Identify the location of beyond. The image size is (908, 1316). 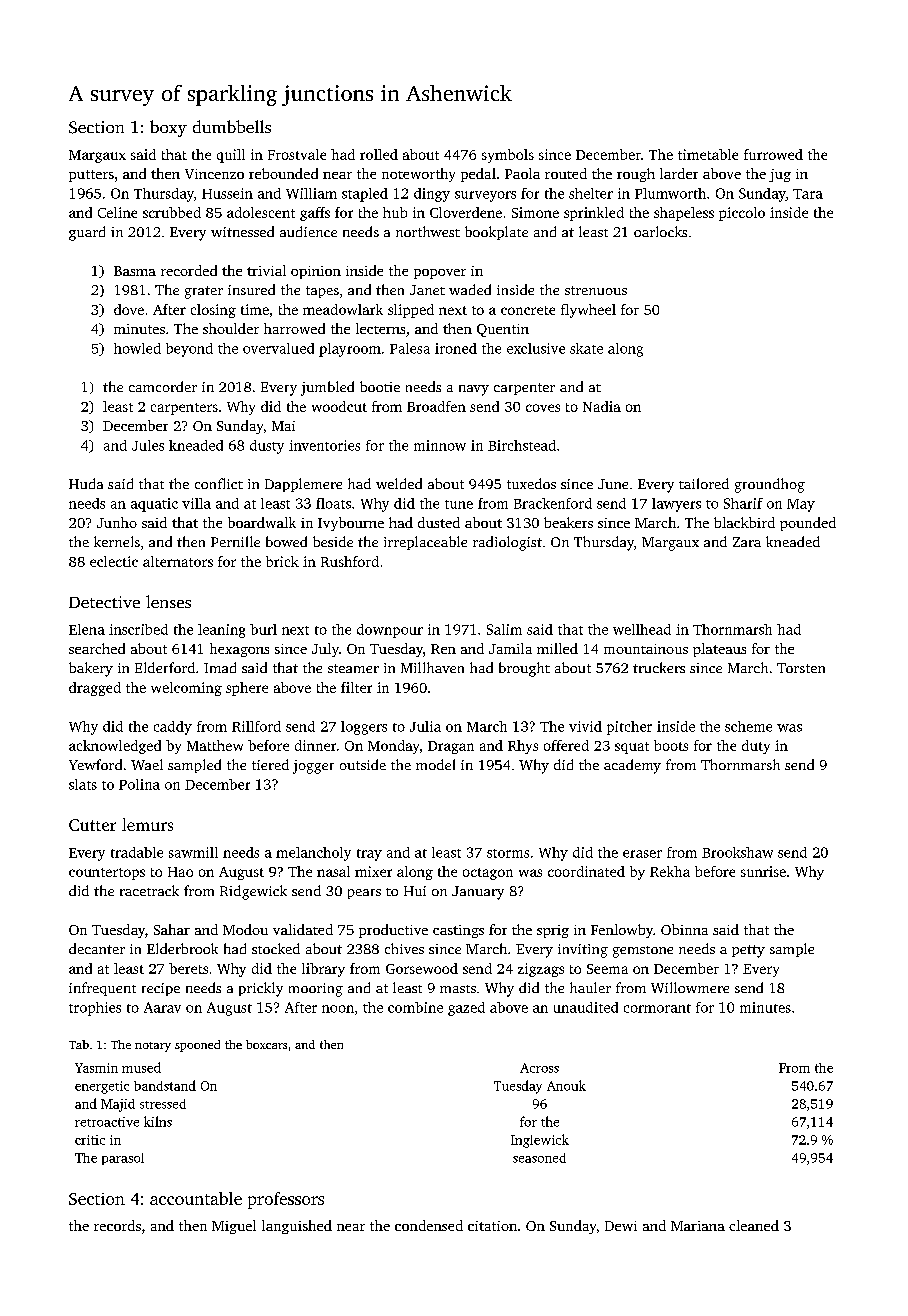
(189, 350).
